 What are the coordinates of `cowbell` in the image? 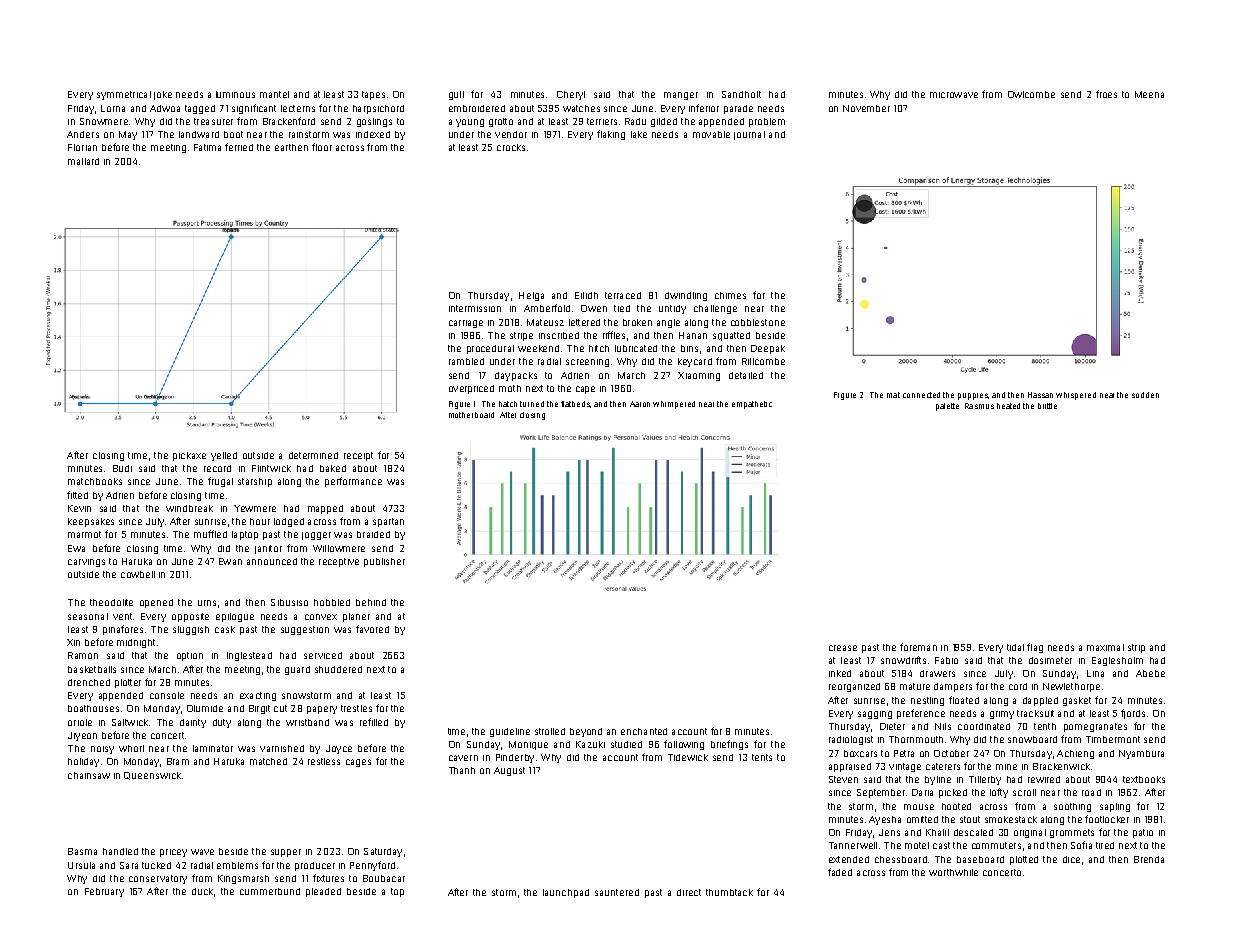 It's located at (138, 574).
